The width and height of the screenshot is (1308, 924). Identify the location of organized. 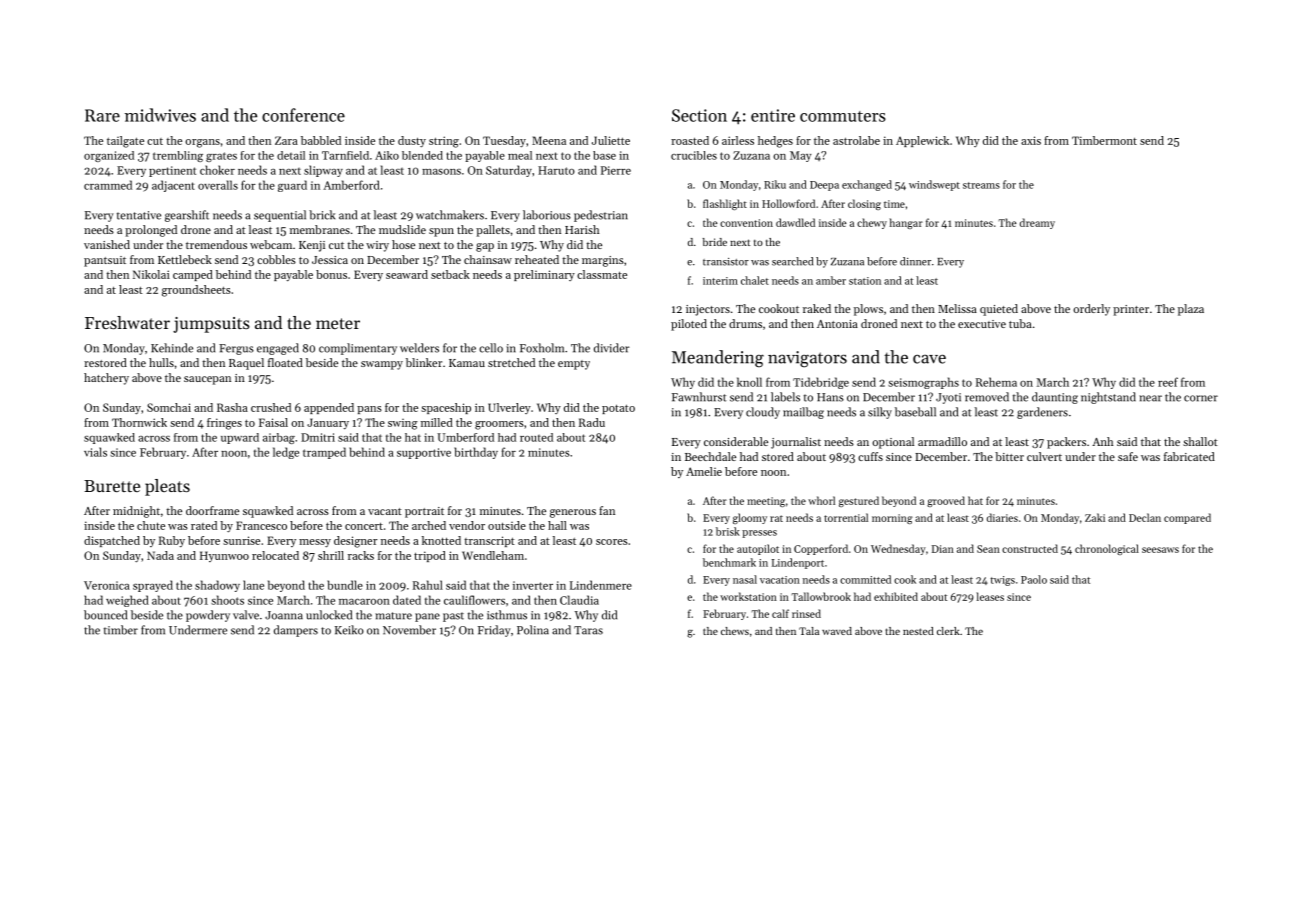
(109, 156).
